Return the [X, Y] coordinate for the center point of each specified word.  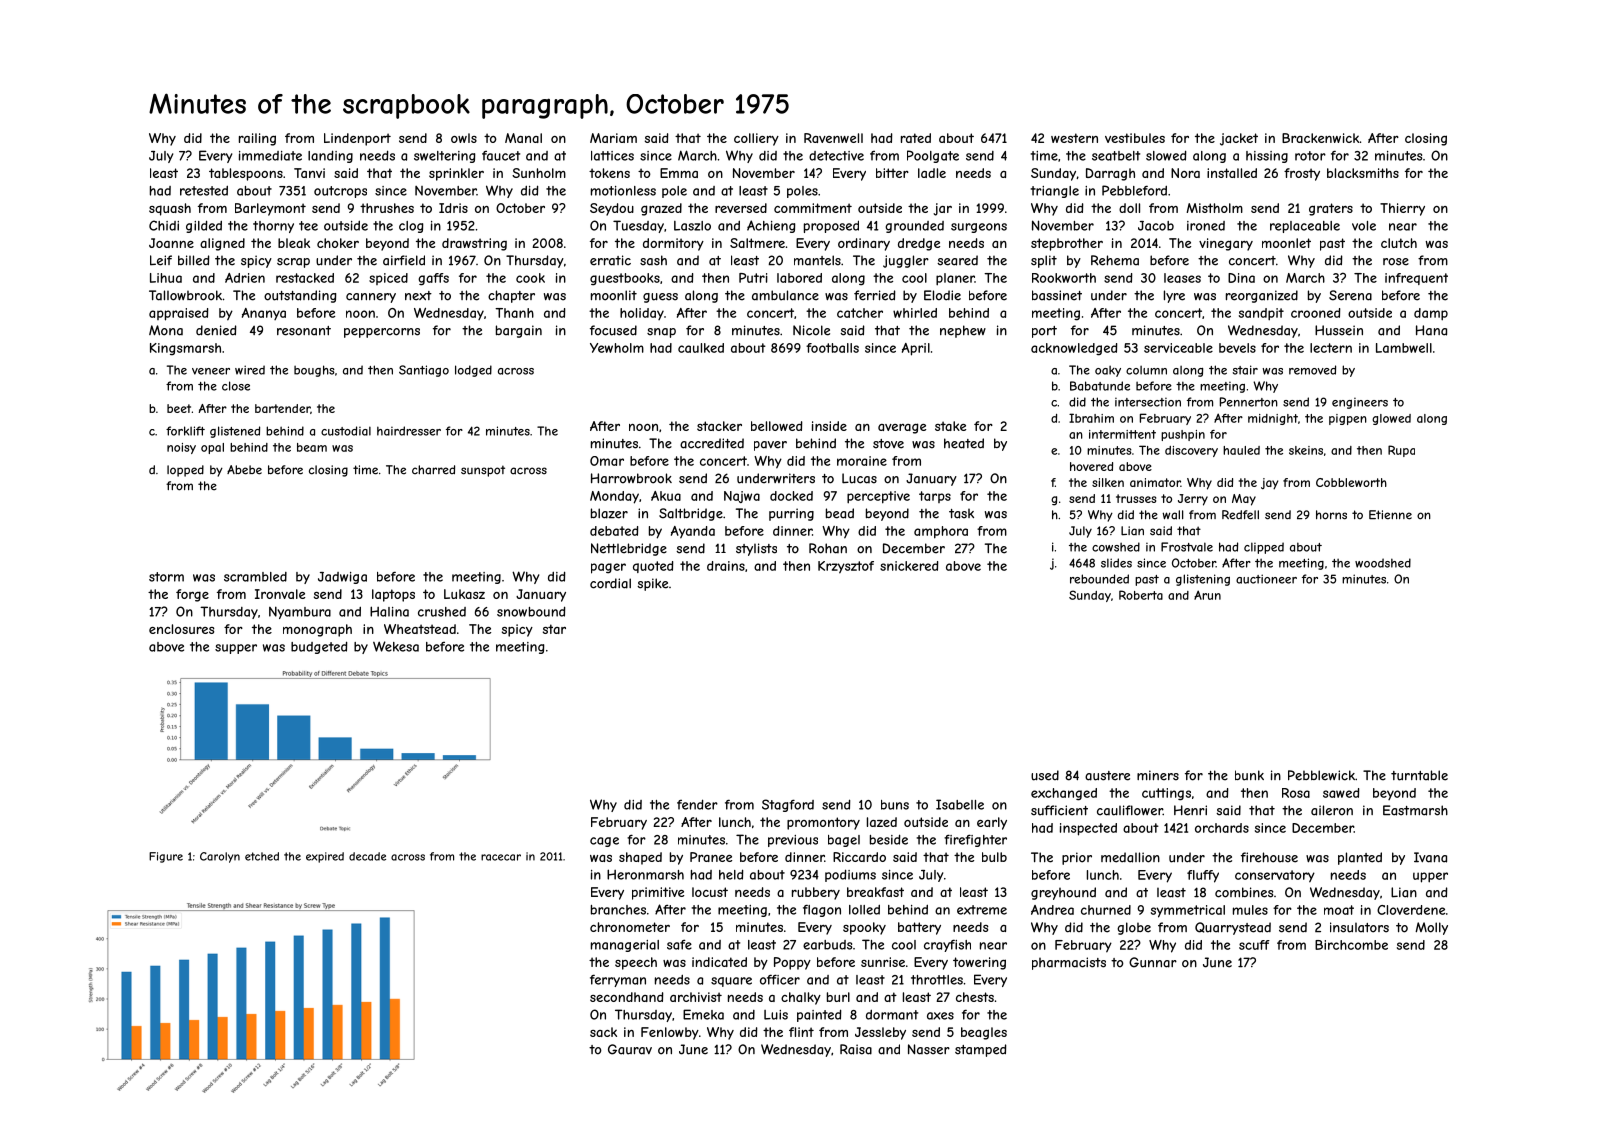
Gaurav [630, 1049]
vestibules [1135, 138]
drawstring [474, 244]
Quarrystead [1233, 928]
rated [916, 138]
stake [950, 426]
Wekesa [396, 646]
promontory [823, 823]
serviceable [1178, 348]
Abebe [244, 470]
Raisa [856, 1049]
